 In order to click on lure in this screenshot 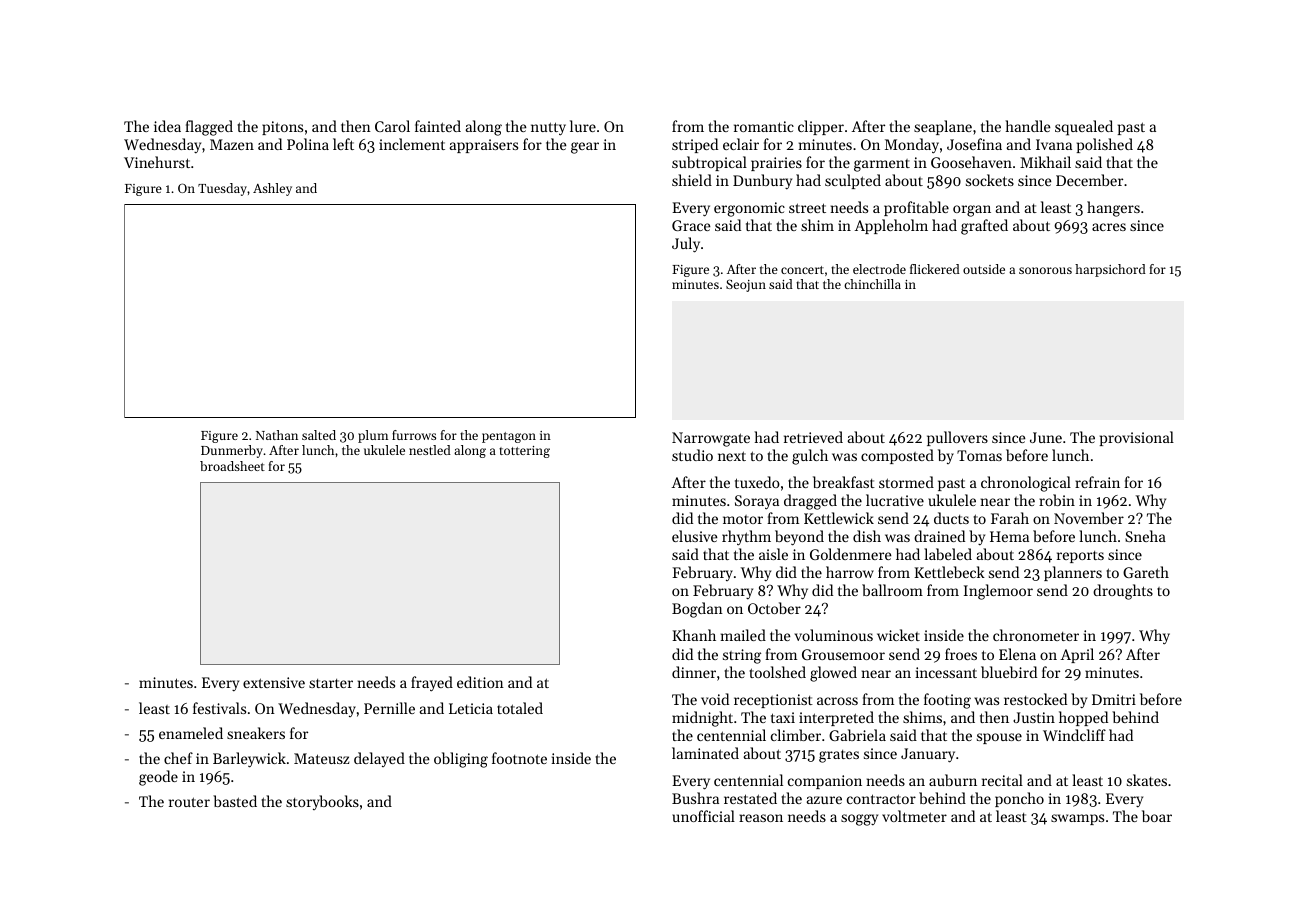, I will do `click(583, 126)`.
